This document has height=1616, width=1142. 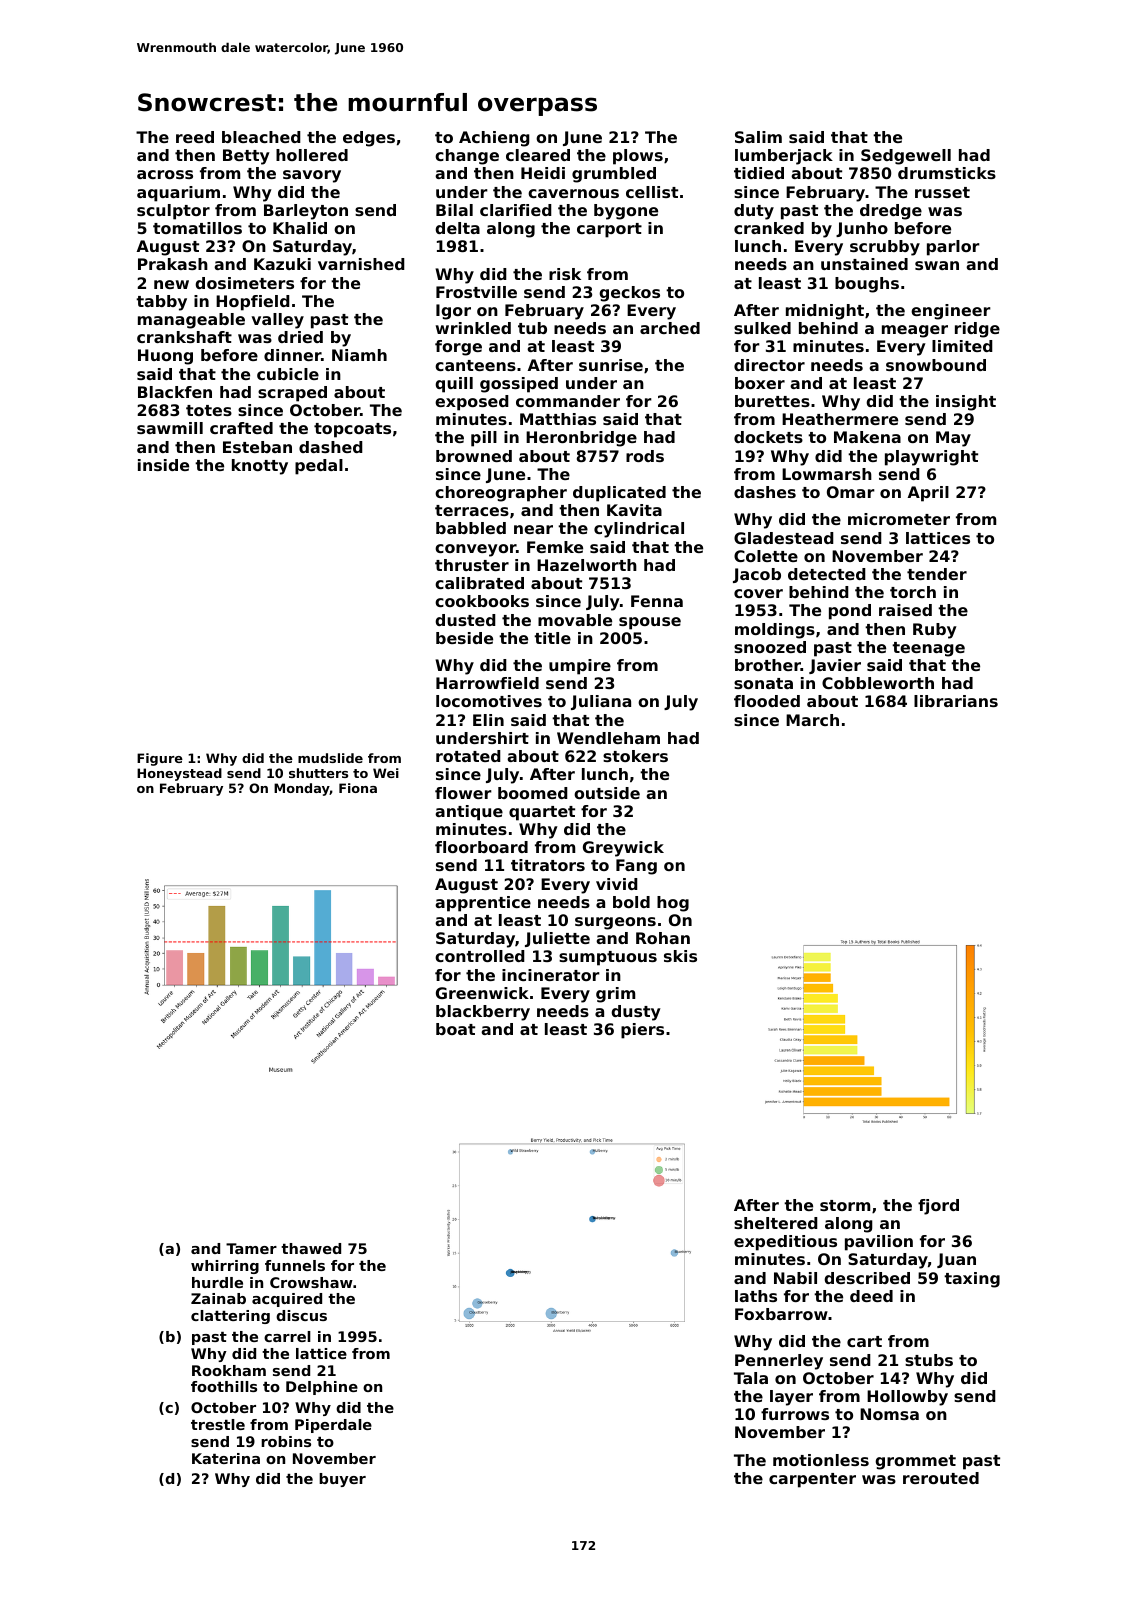 What do you see at coordinates (179, 774) in the document?
I see `Honeystead` at bounding box center [179, 774].
